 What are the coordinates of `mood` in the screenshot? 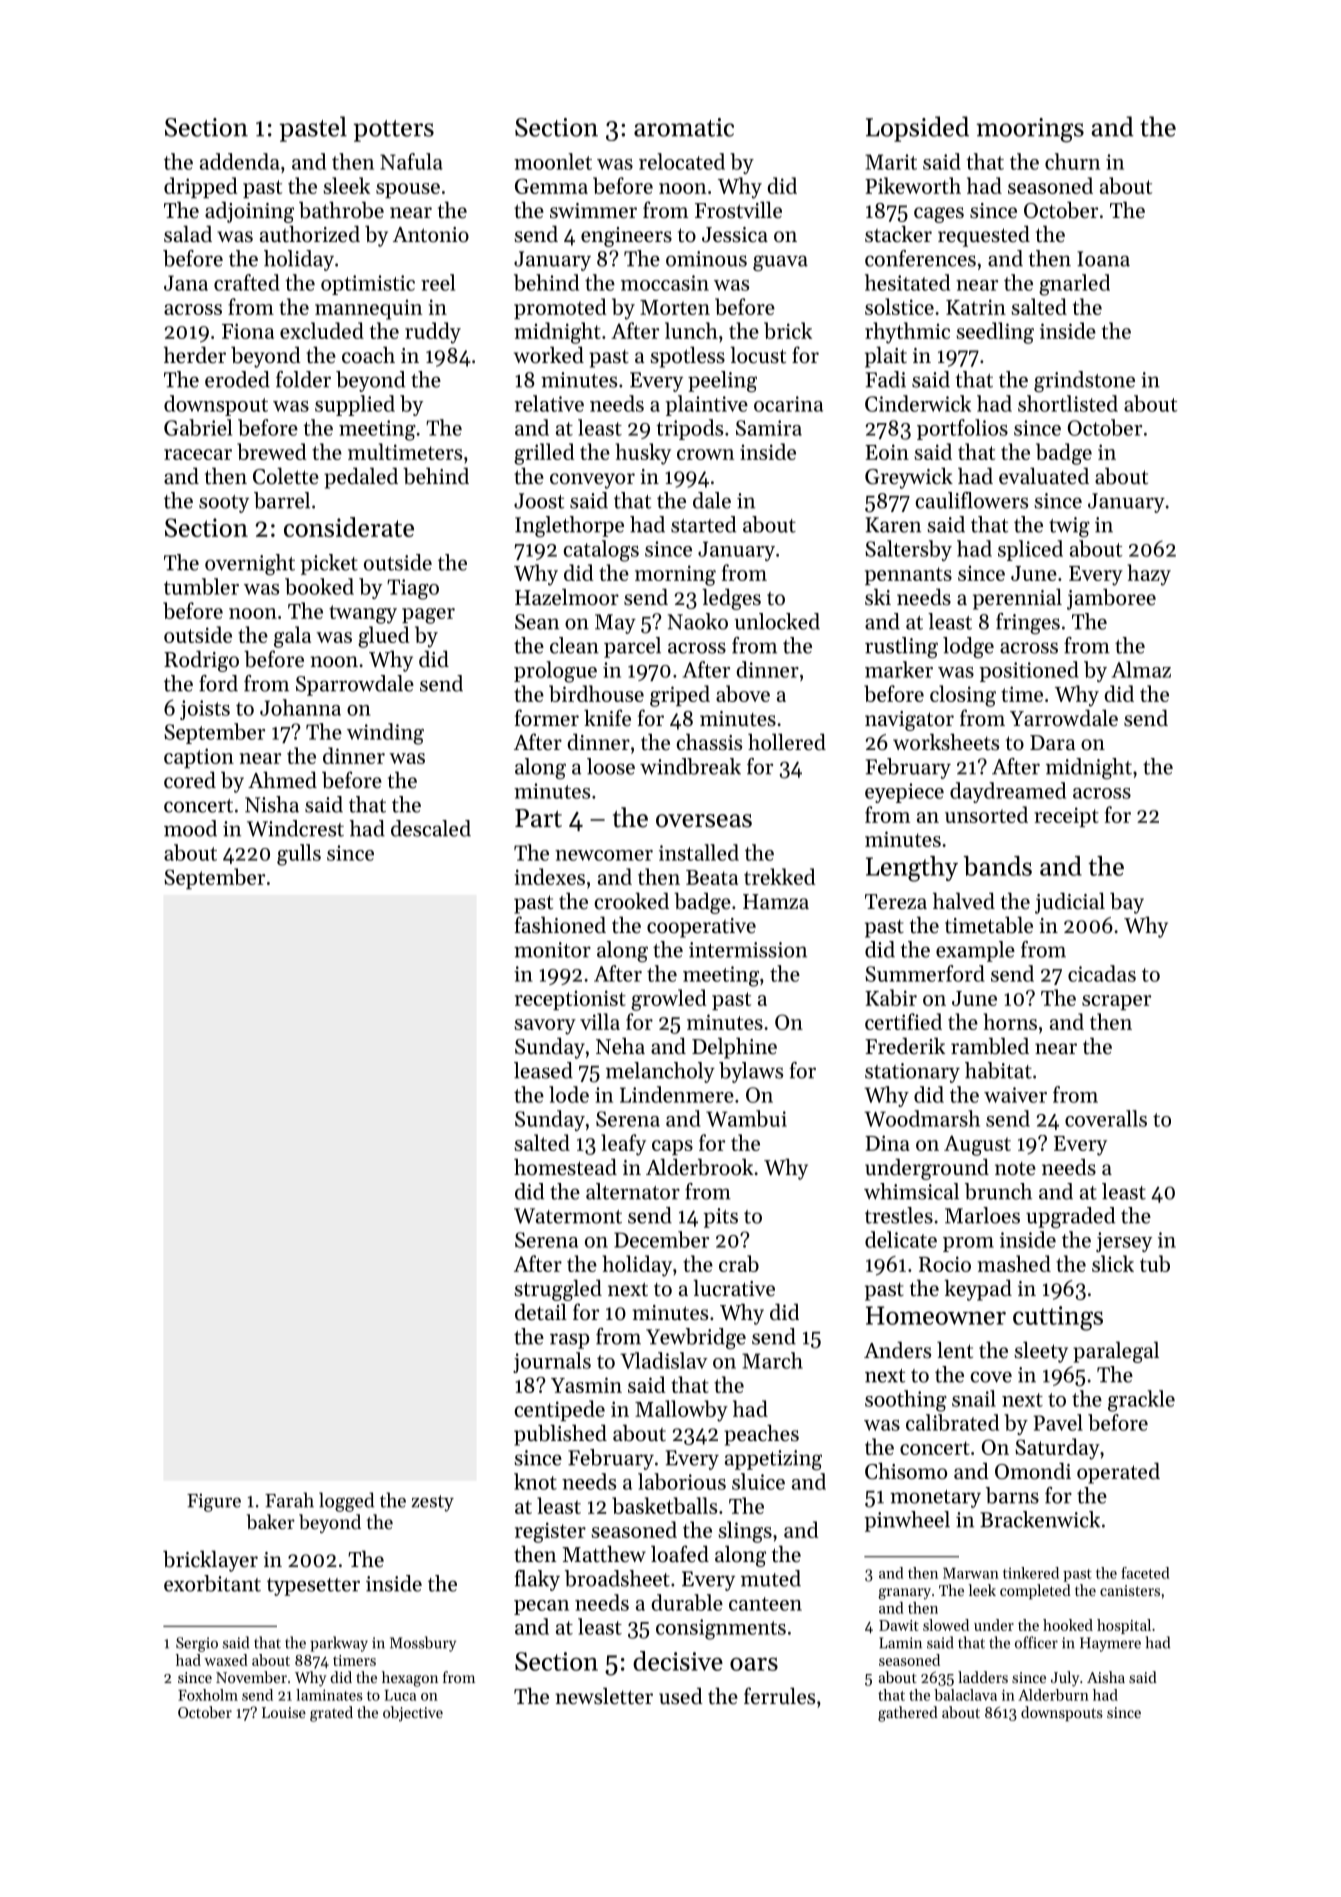 It's located at (190, 828).
